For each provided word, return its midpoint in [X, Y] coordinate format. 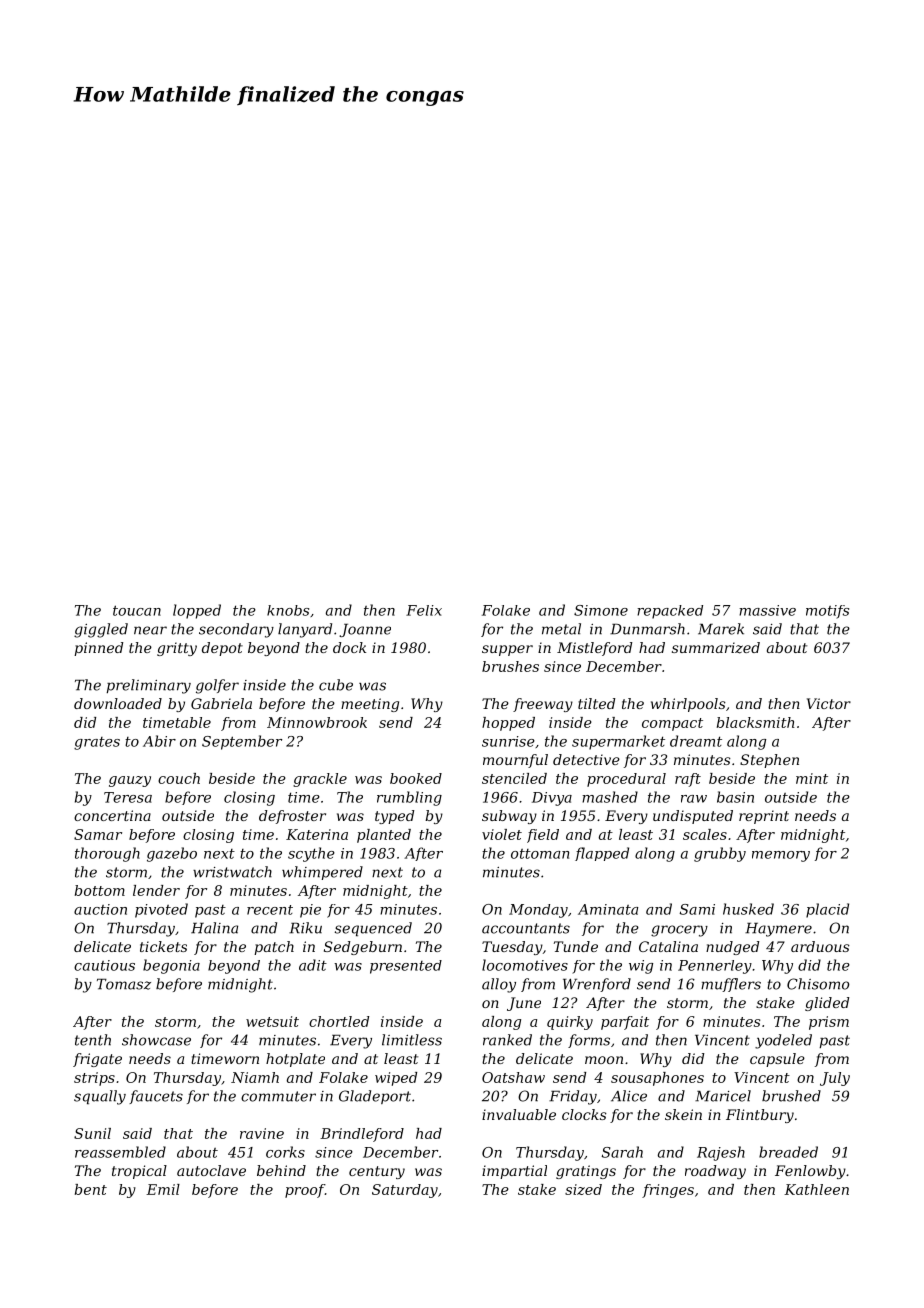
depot [222, 649]
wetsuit [272, 1021]
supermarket [618, 742]
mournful [515, 761]
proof [305, 1191]
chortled [339, 1021]
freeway [543, 705]
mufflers [731, 985]
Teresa [128, 797]
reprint [764, 817]
